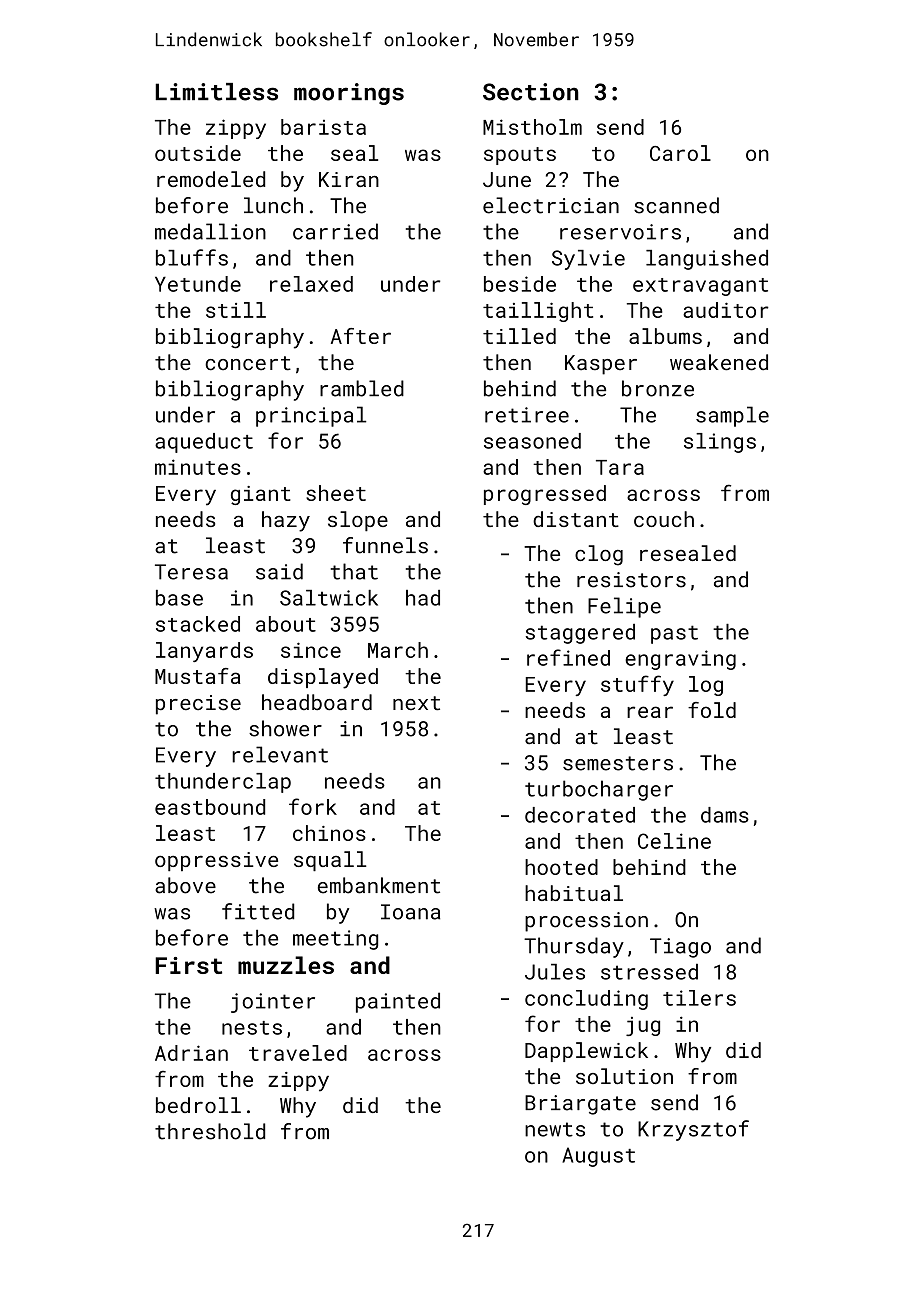 The height and width of the screenshot is (1311, 924). Describe the element at coordinates (527, 415) in the screenshot. I see `retiree` at that location.
